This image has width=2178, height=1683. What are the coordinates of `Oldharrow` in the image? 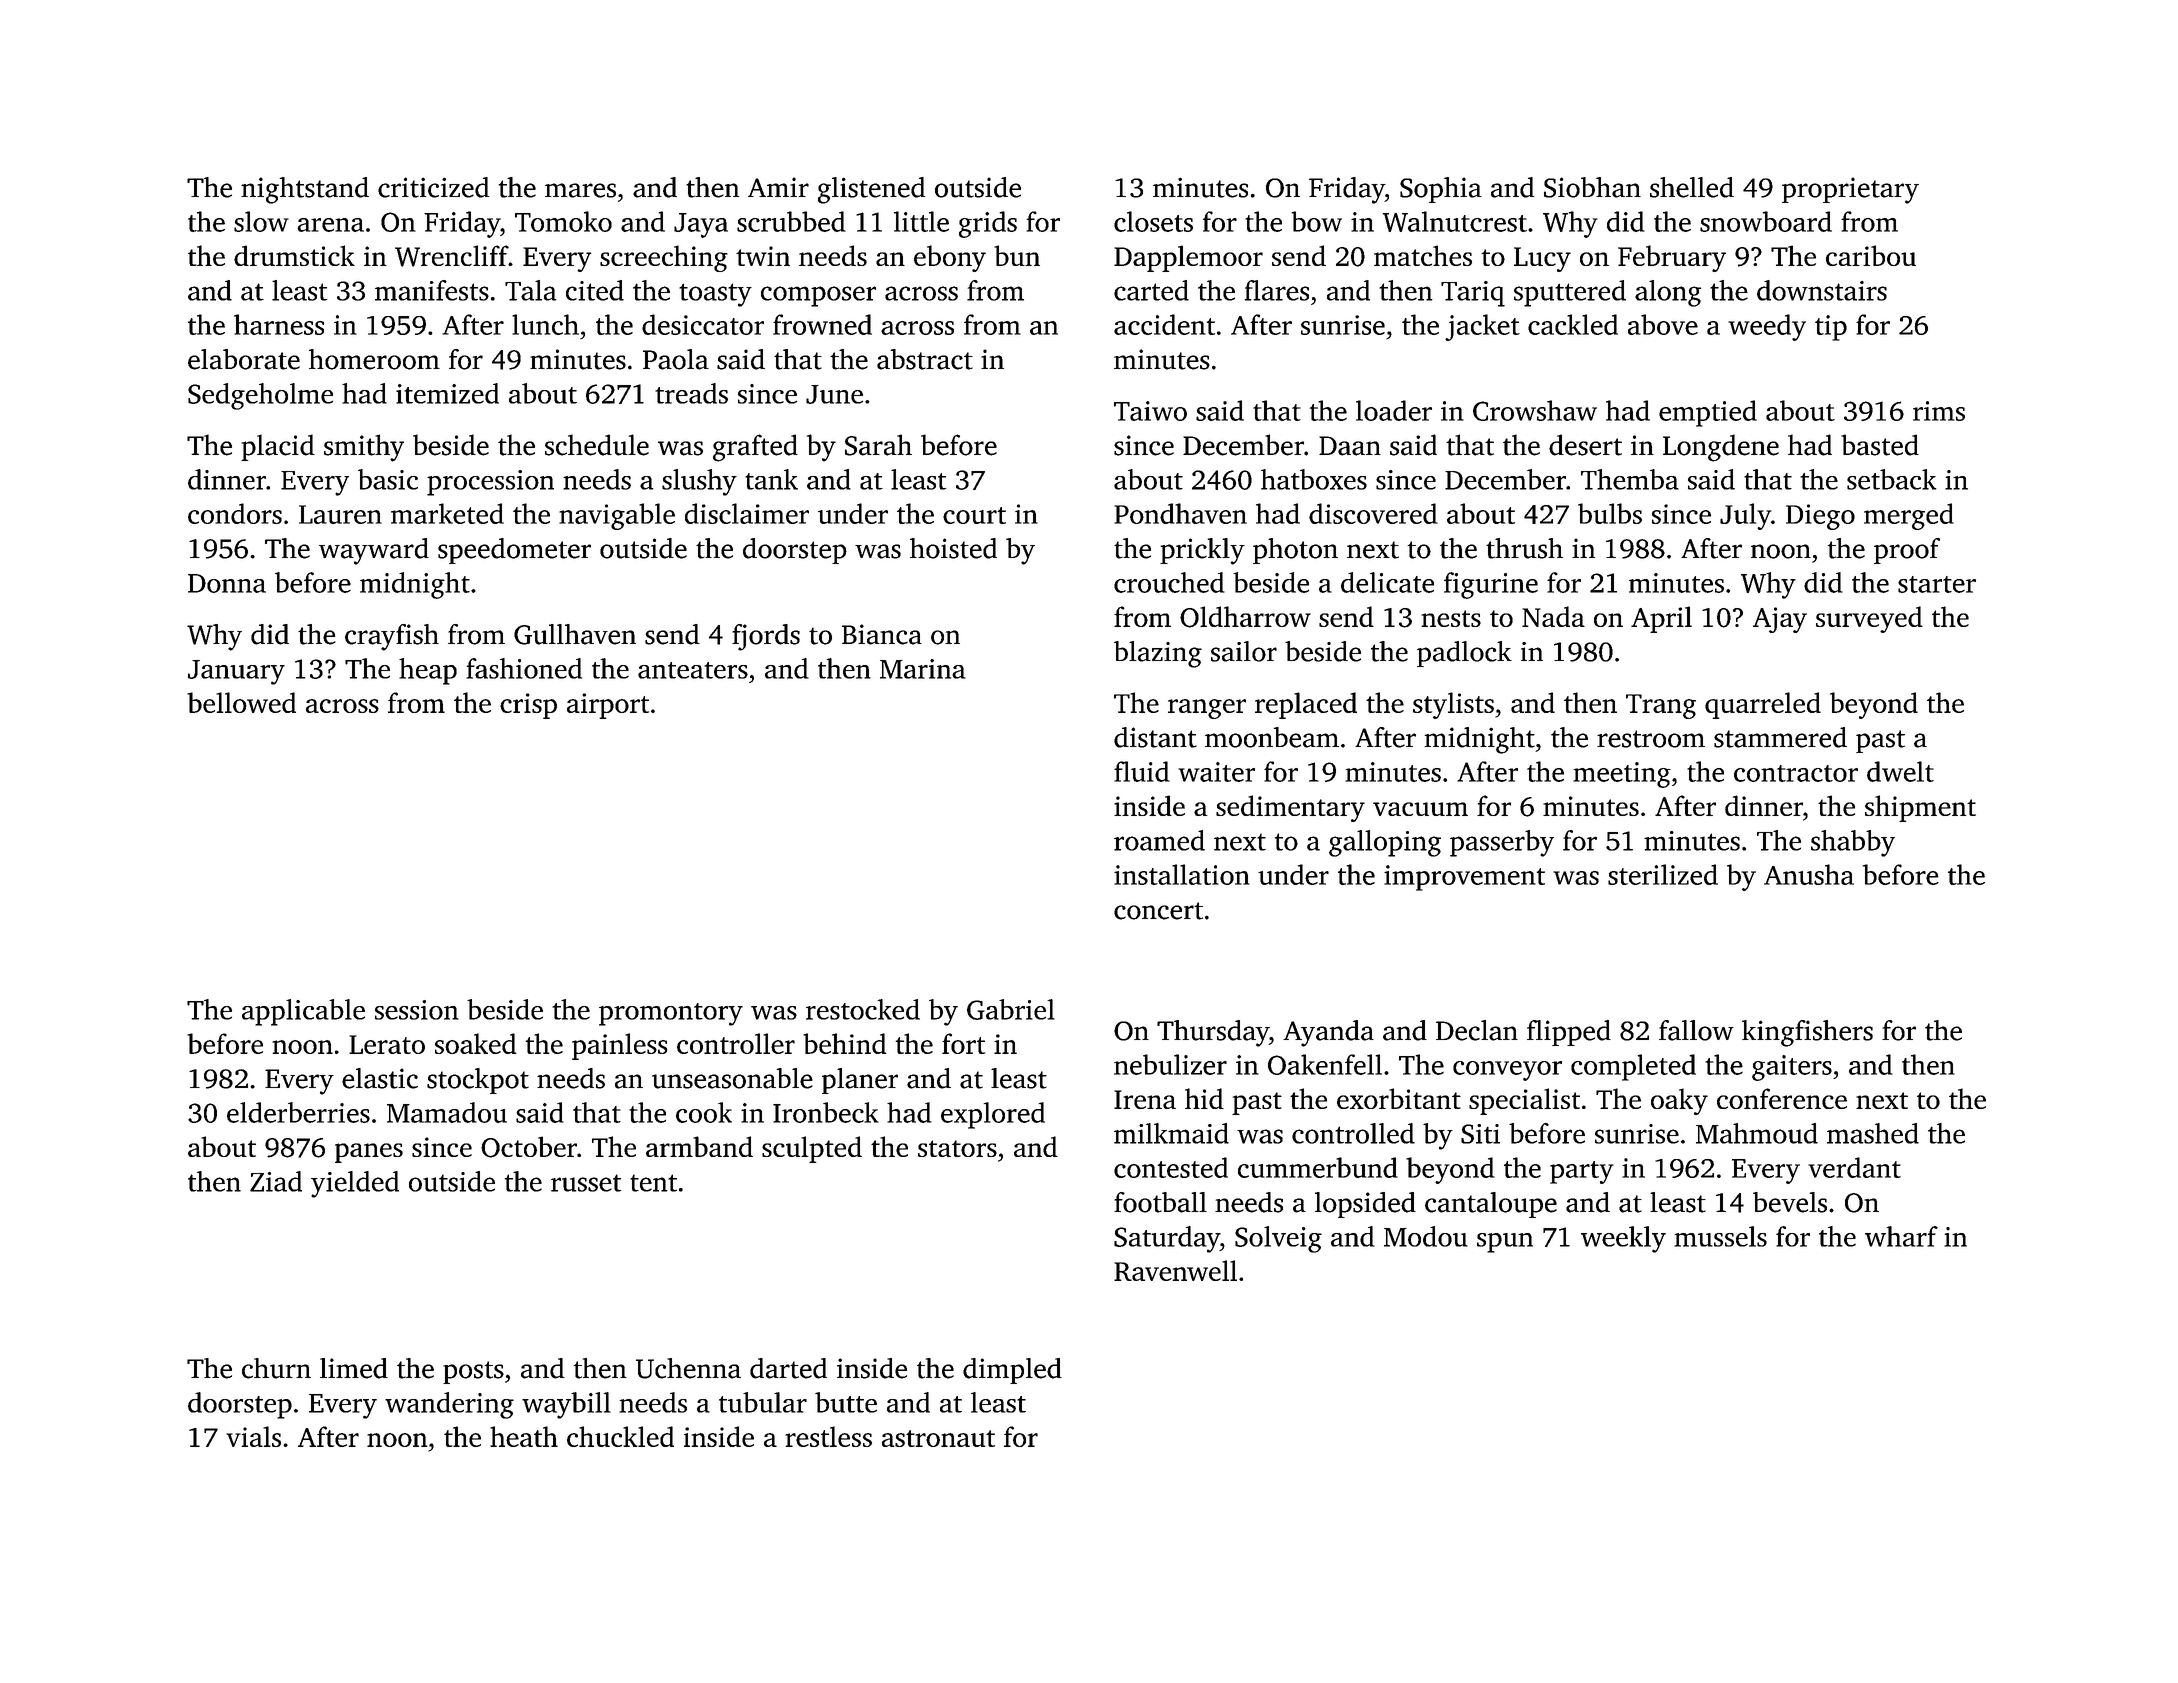 It's located at (1245, 617).
